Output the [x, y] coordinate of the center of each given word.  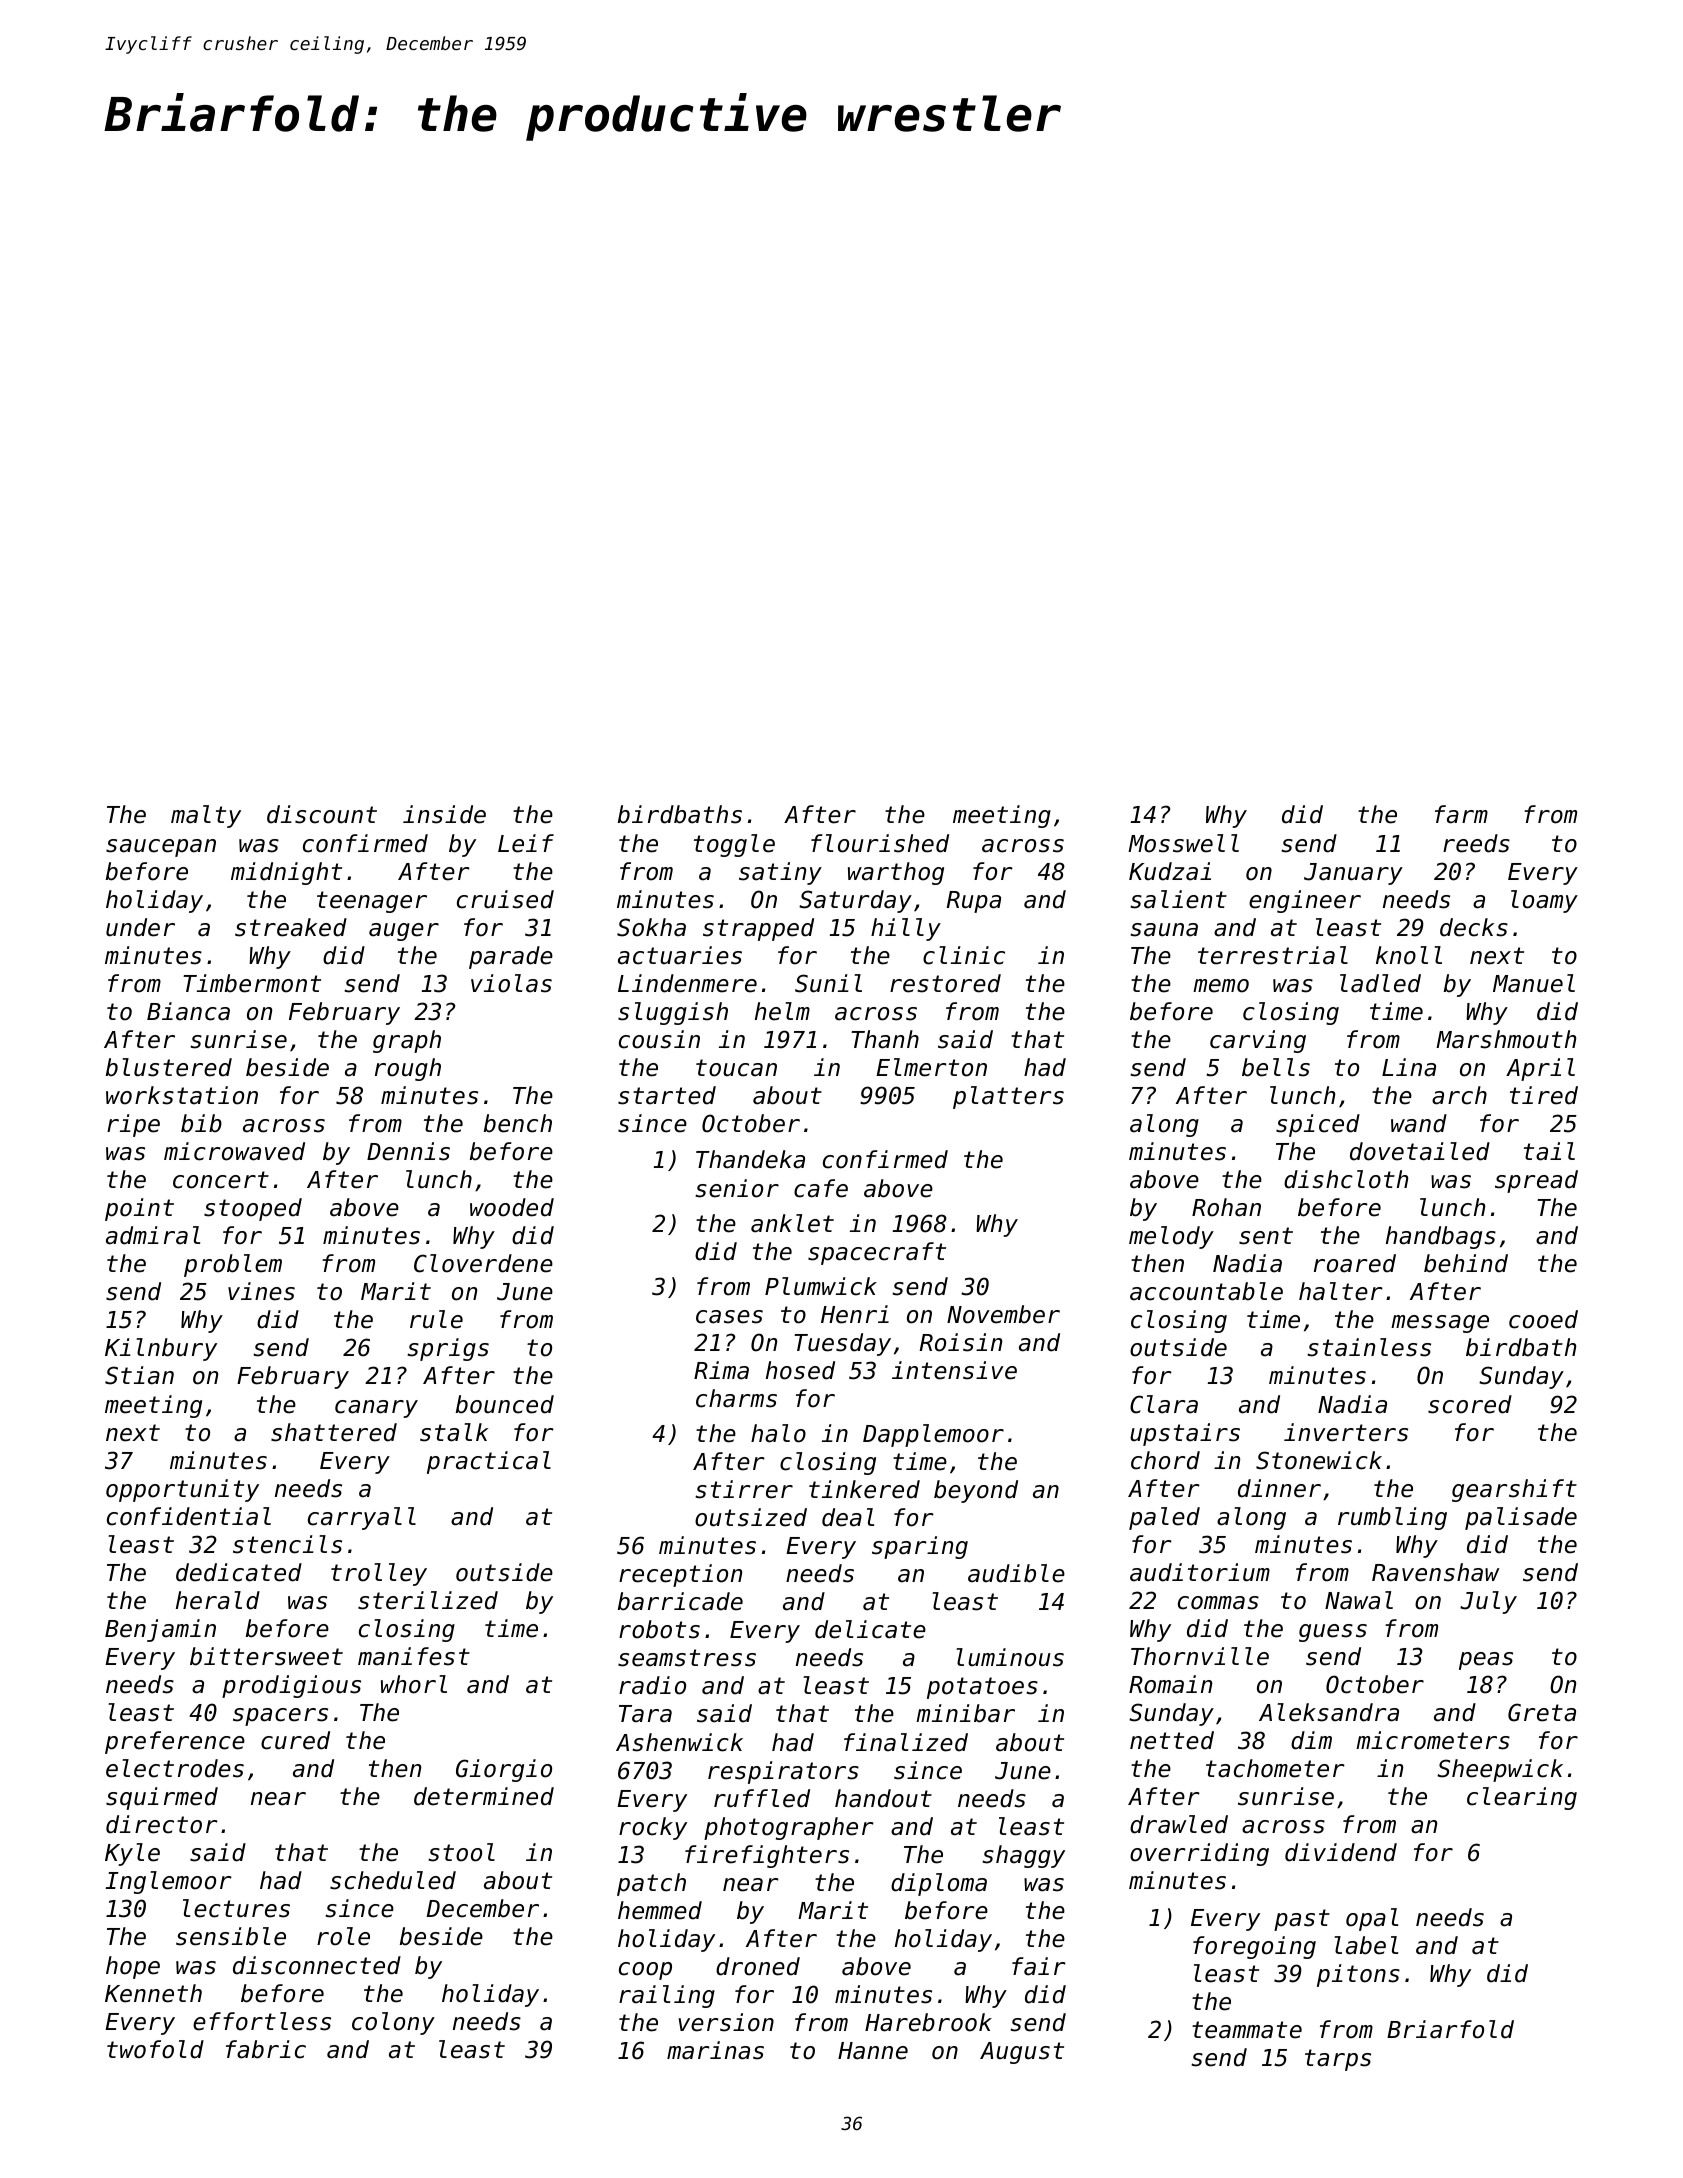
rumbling [1392, 1518]
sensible [231, 1936]
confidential [189, 1516]
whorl [414, 1684]
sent [1266, 1236]
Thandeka [750, 1159]
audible [1016, 1573]
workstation [182, 1095]
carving [1258, 1041]
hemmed [660, 1910]
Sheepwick [1500, 1770]
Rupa [973, 902]
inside [444, 814]
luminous [1010, 1657]
